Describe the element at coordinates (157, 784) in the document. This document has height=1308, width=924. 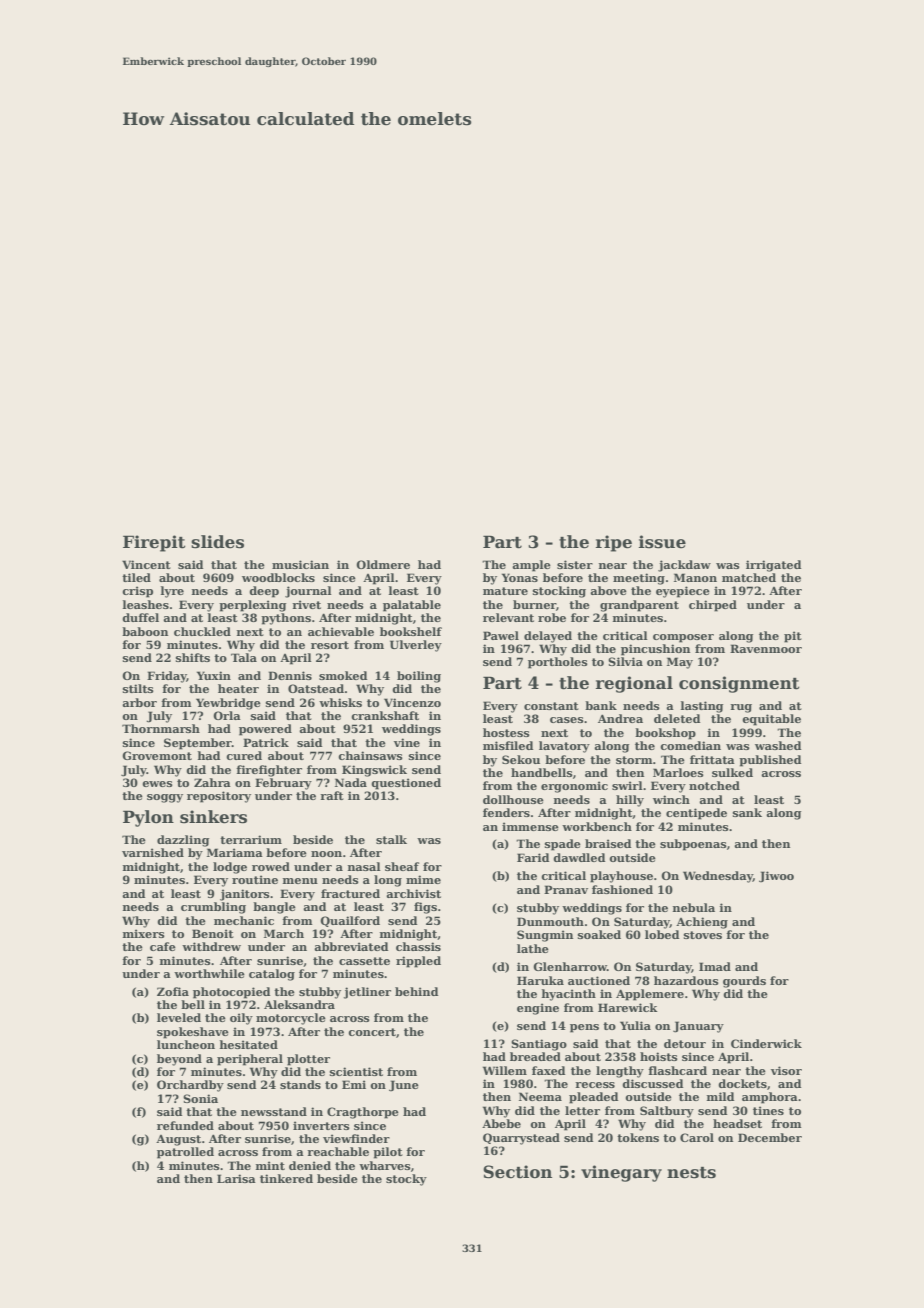
I see `ewes` at that location.
